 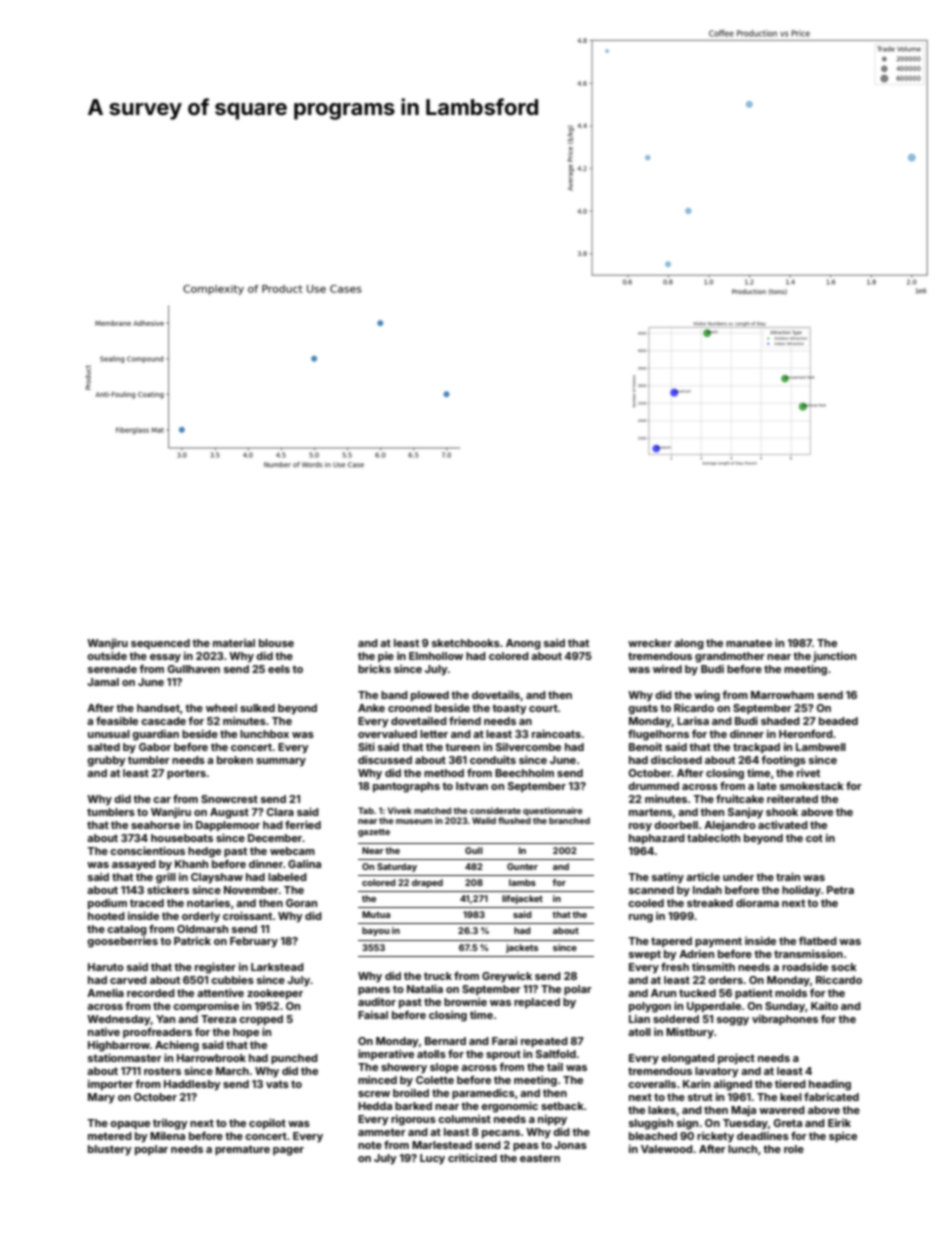 I want to click on seahorse, so click(x=155, y=825).
